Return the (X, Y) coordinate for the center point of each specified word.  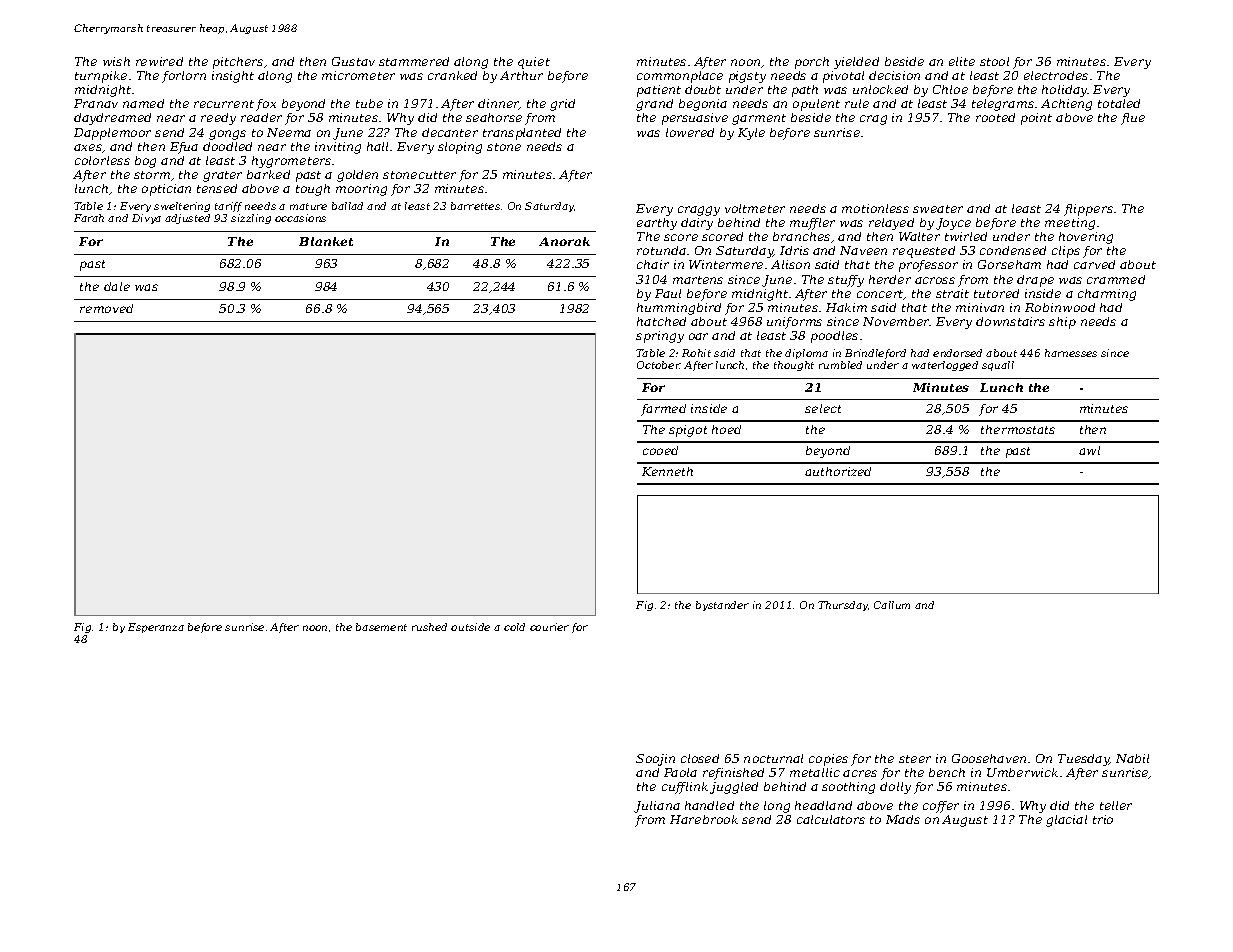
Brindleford (875, 354)
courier (549, 627)
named (143, 103)
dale (117, 286)
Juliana (657, 807)
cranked (452, 75)
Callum (892, 605)
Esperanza (156, 628)
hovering (1086, 238)
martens (698, 280)
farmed (663, 410)
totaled (1119, 103)
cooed (660, 450)
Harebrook (704, 819)
